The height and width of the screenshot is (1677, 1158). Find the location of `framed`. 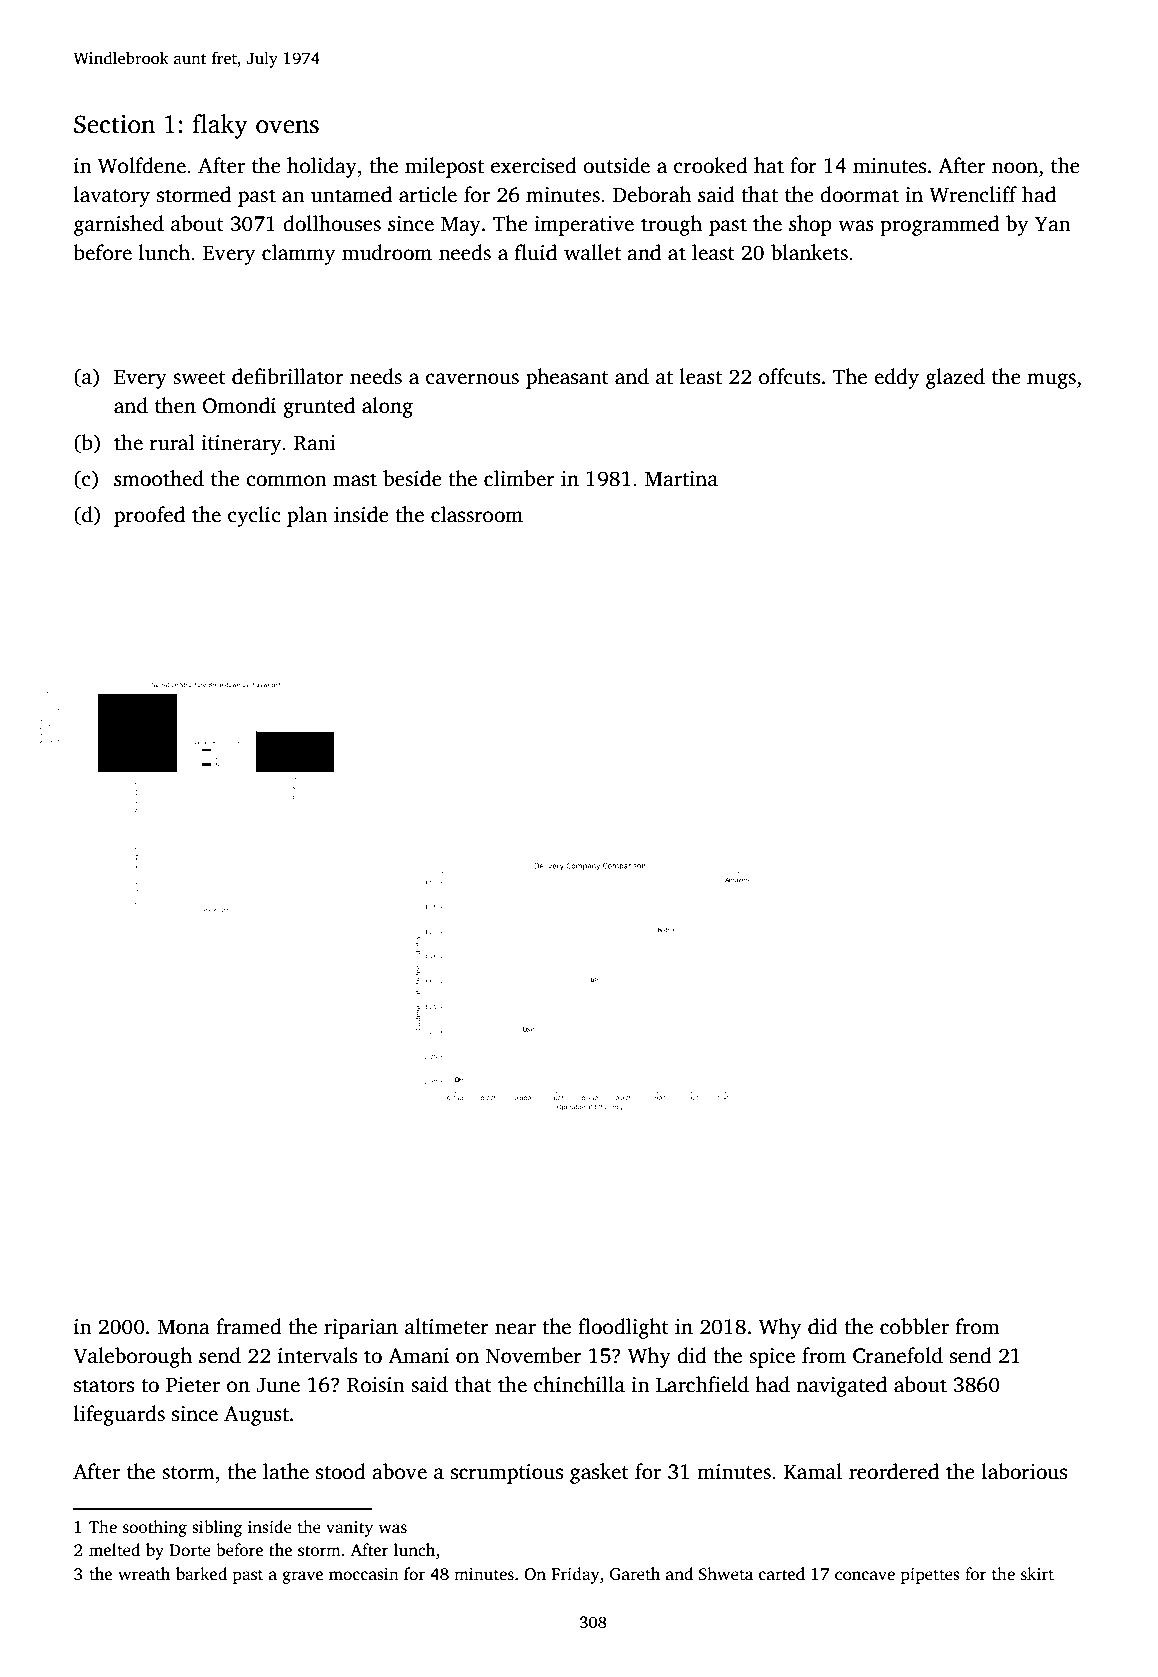

framed is located at coordinates (249, 1326).
